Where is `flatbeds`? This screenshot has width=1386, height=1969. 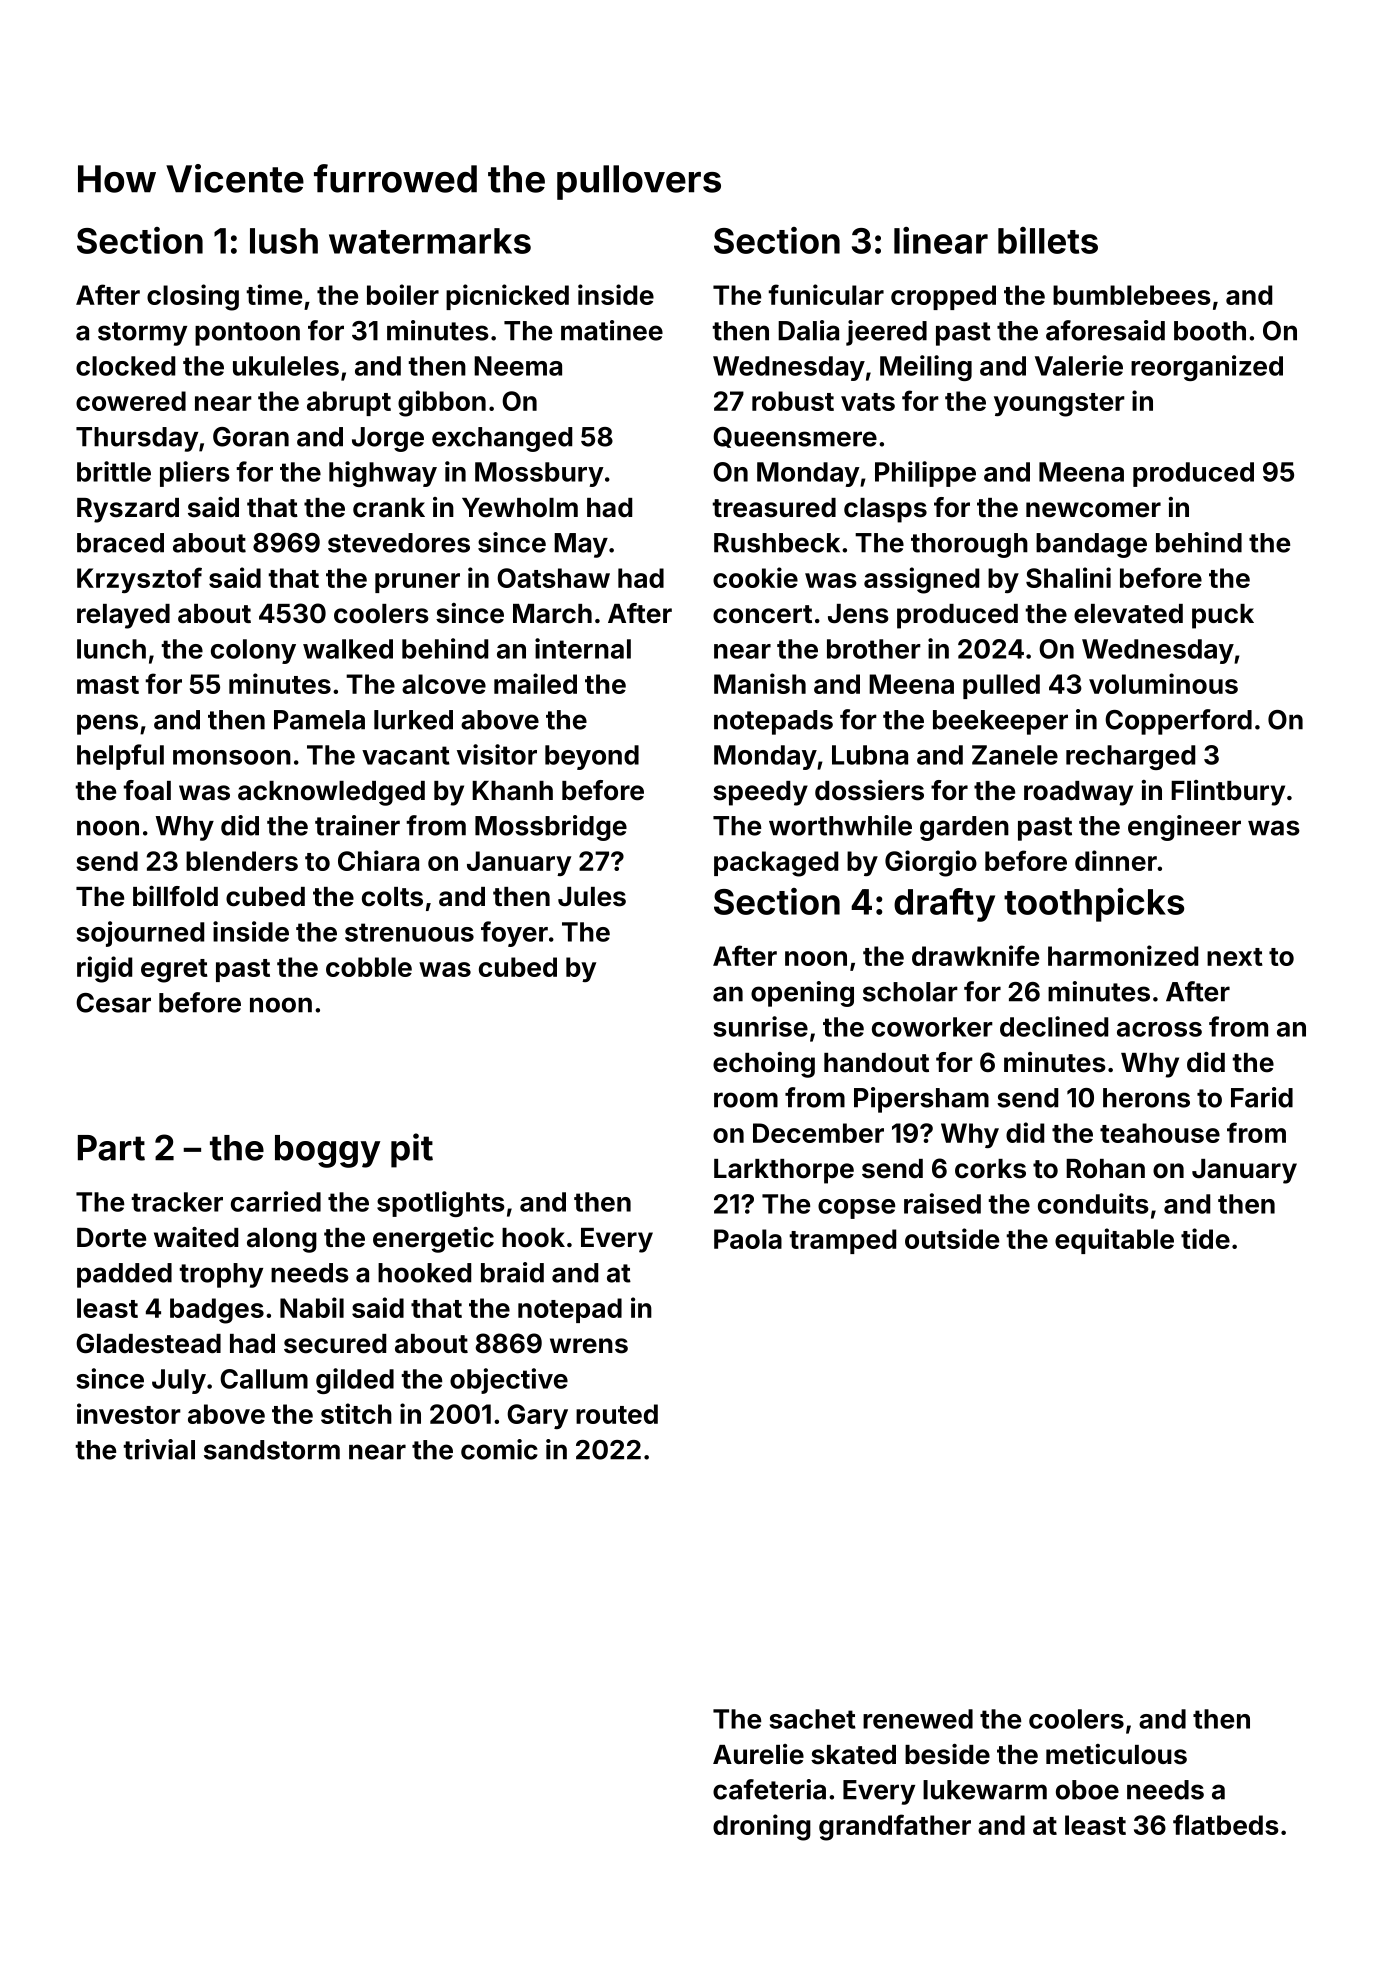
flatbeds is located at coordinates (1226, 1824).
